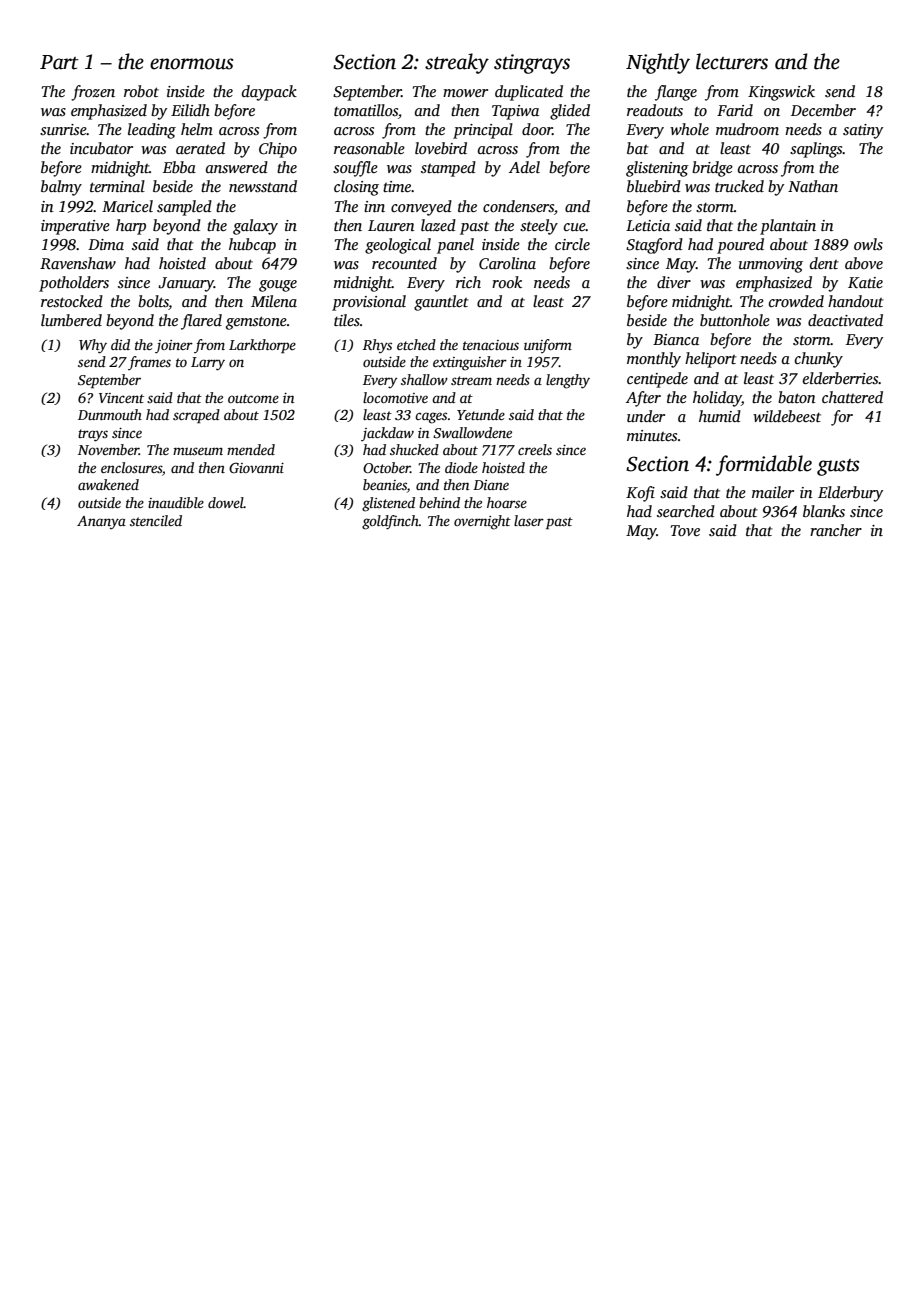  I want to click on awakened, so click(108, 484).
